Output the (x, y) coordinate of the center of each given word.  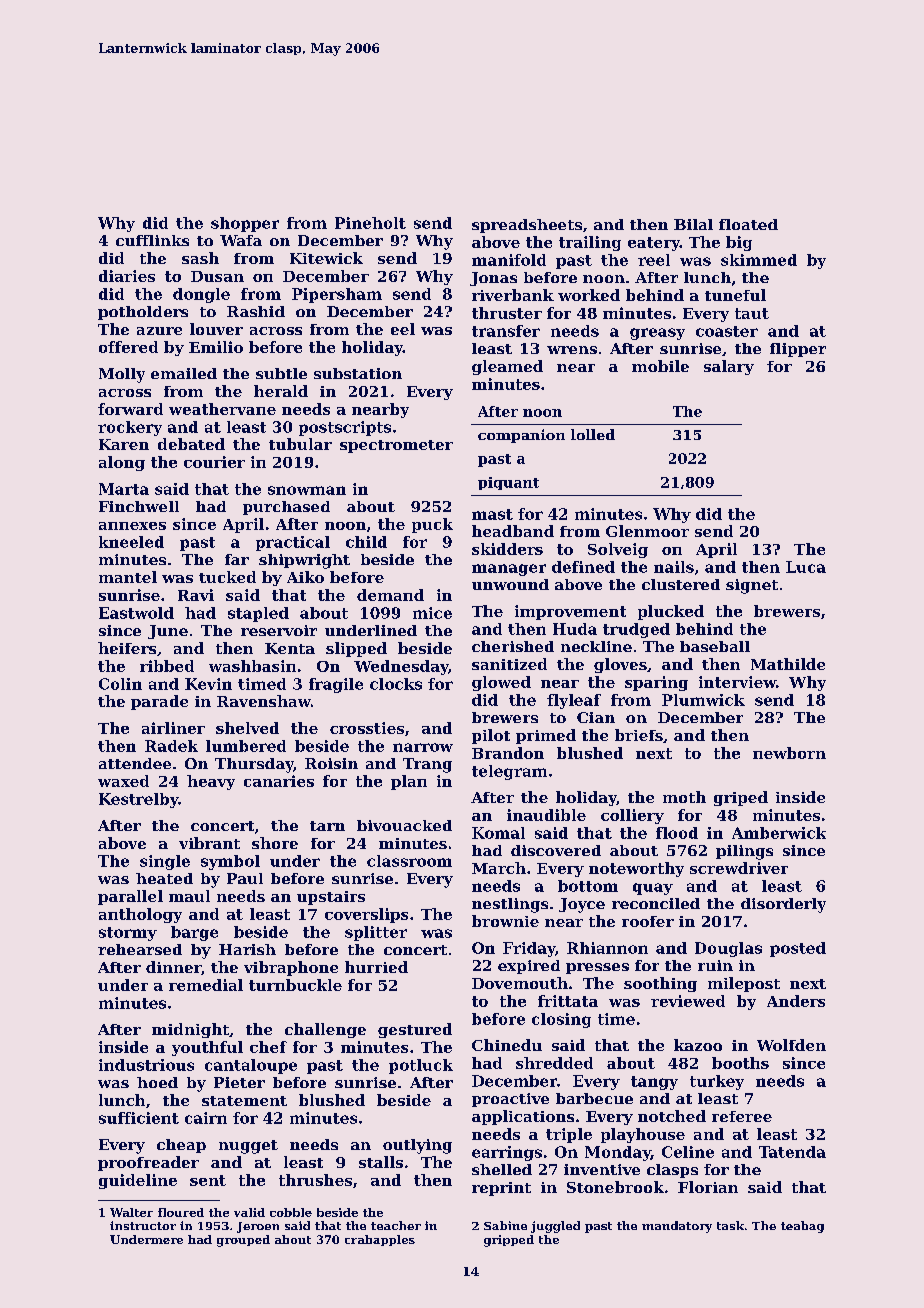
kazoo (698, 1045)
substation (358, 373)
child (366, 542)
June (168, 632)
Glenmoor (647, 531)
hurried (376, 967)
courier (214, 462)
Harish (247, 949)
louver (216, 329)
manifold (509, 260)
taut (752, 313)
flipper (798, 350)
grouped (243, 1241)
